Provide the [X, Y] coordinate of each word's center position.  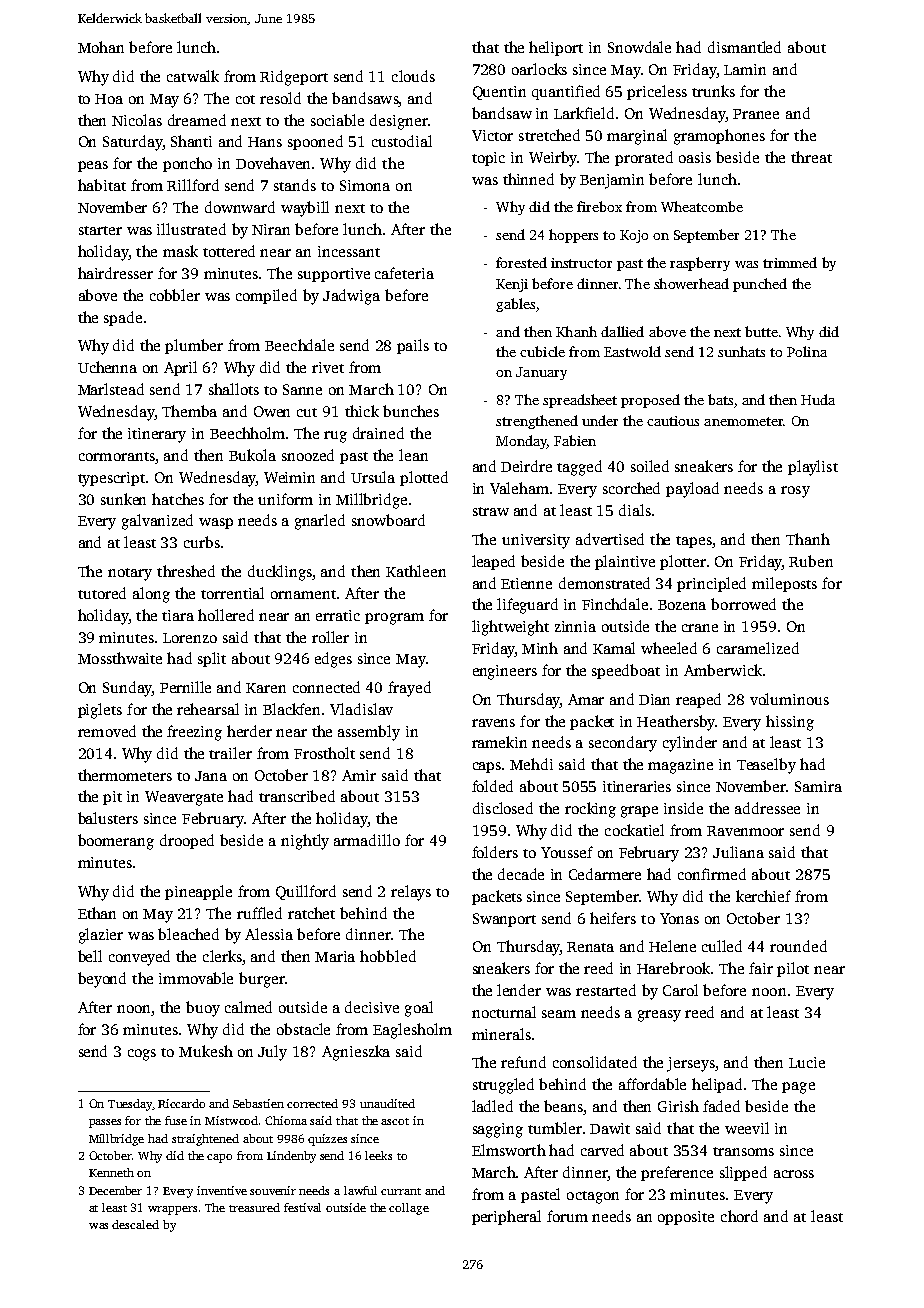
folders [495, 852]
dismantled [744, 47]
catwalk [193, 76]
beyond [102, 980]
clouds [413, 76]
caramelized [758, 648]
